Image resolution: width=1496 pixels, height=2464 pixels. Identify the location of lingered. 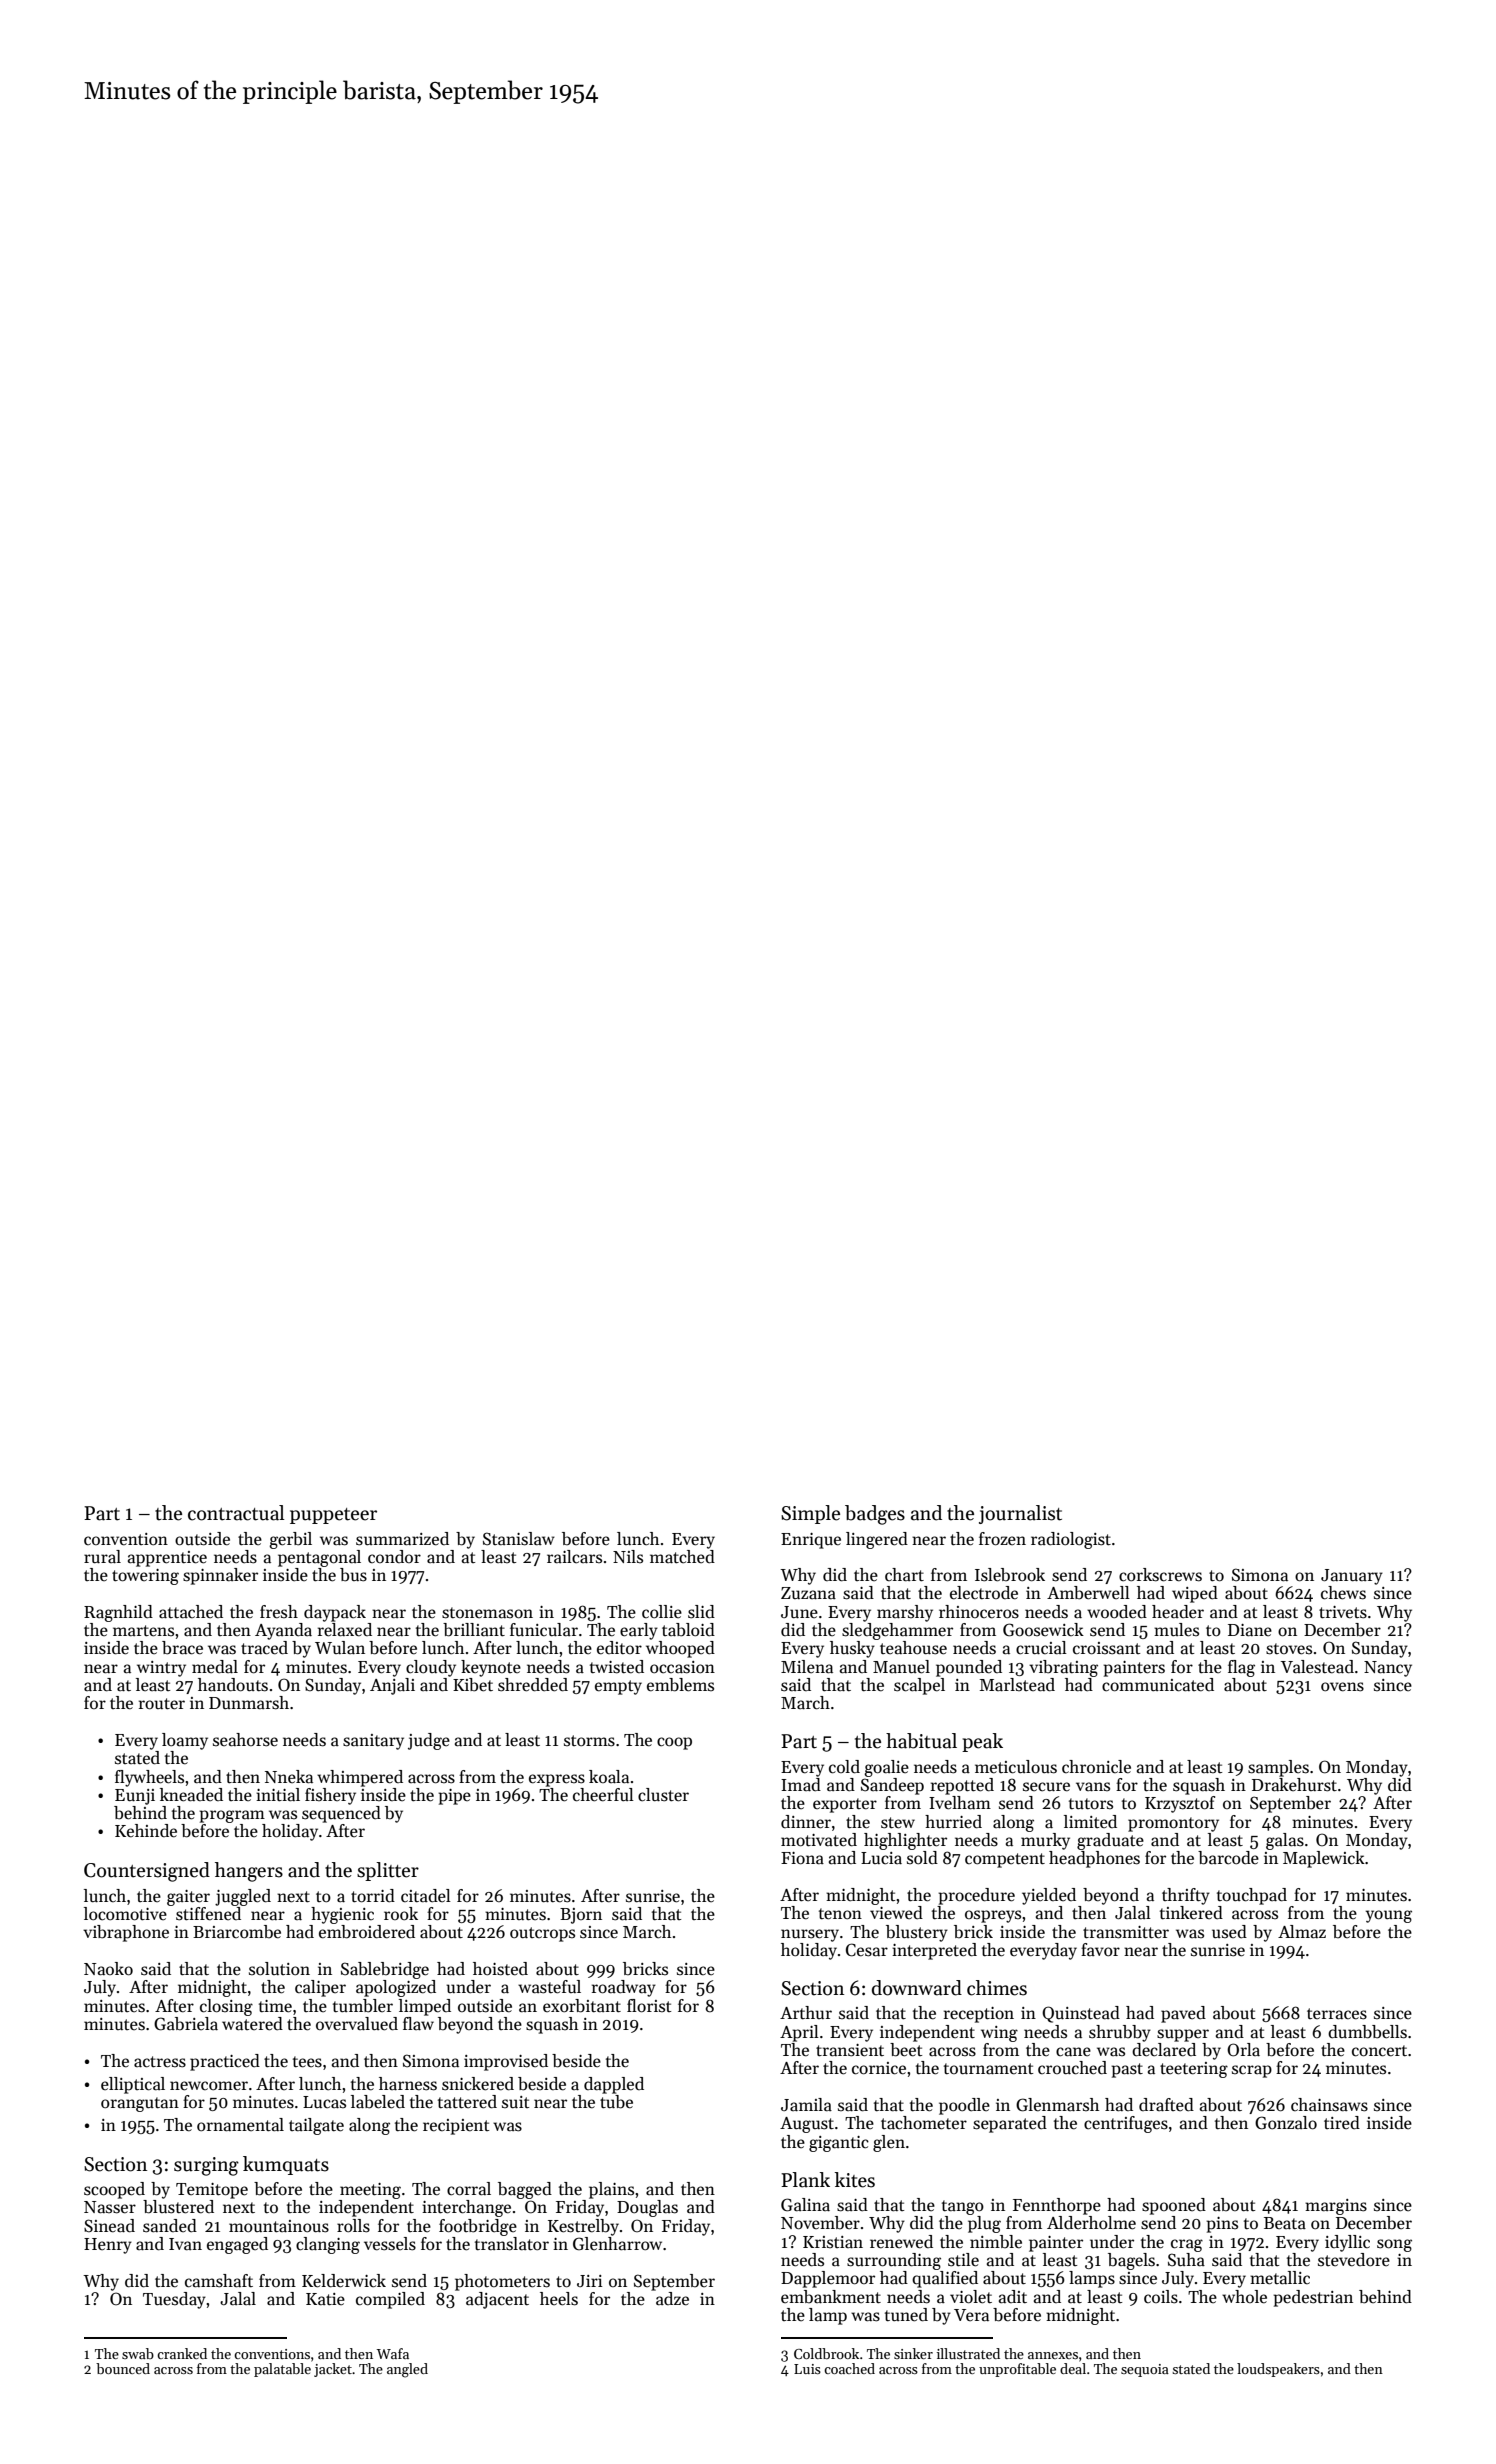
(877, 1540).
